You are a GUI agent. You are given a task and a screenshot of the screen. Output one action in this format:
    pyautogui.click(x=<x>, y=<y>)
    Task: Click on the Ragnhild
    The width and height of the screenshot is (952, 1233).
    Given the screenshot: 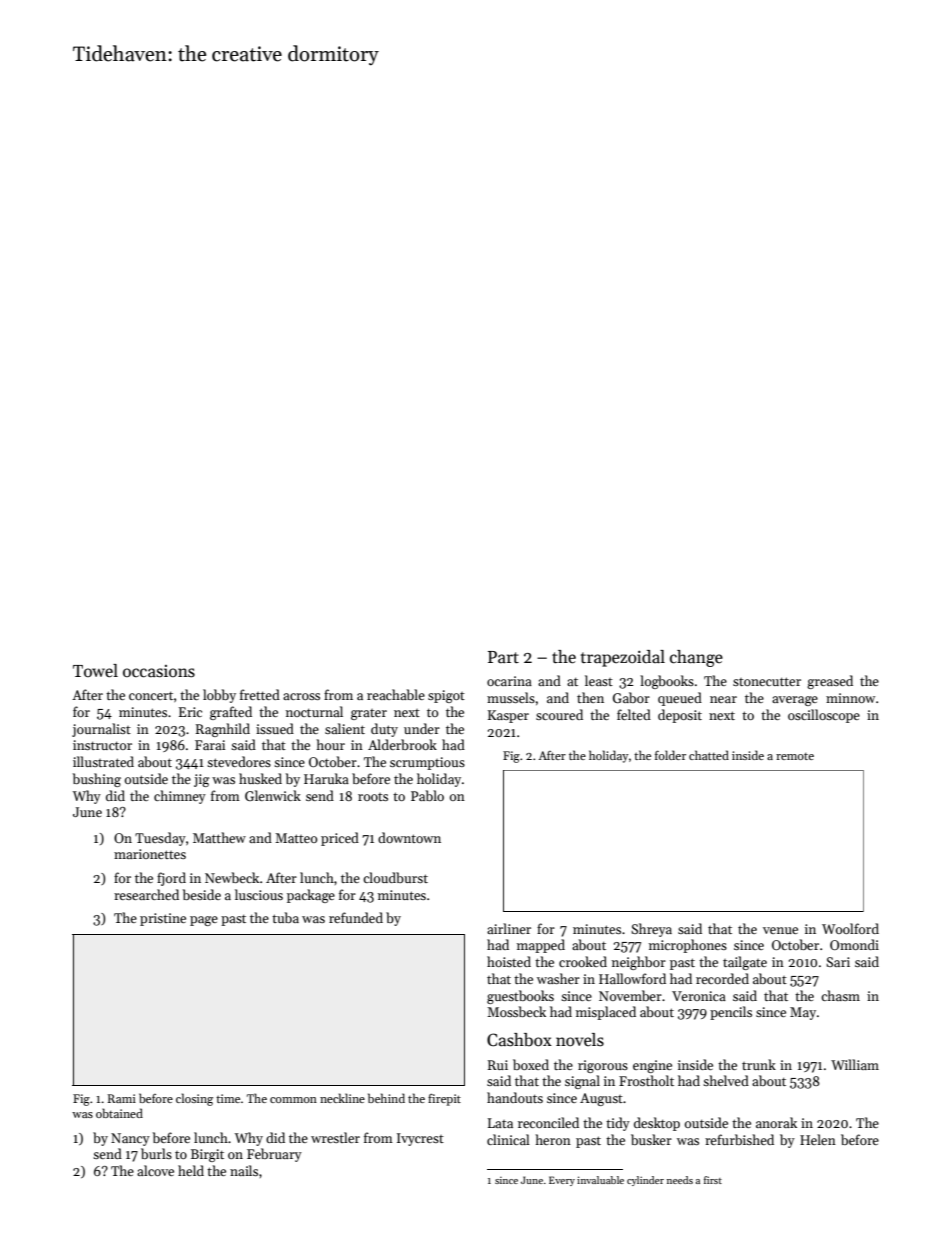 What is the action you would take?
    pyautogui.click(x=223, y=730)
